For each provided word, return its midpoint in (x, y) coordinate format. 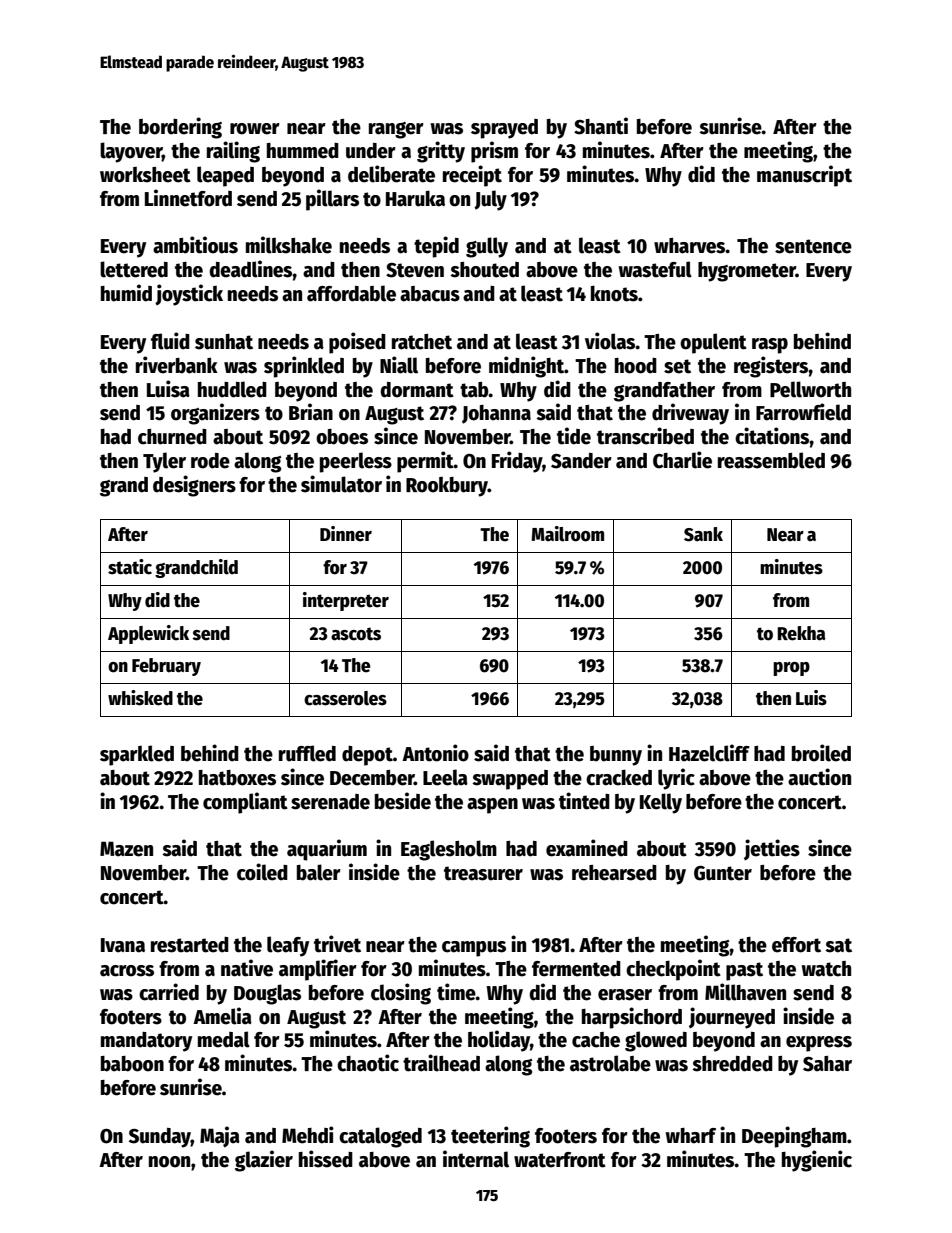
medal (224, 1039)
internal (476, 1159)
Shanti (601, 126)
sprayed (504, 129)
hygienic (817, 1161)
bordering (180, 128)
